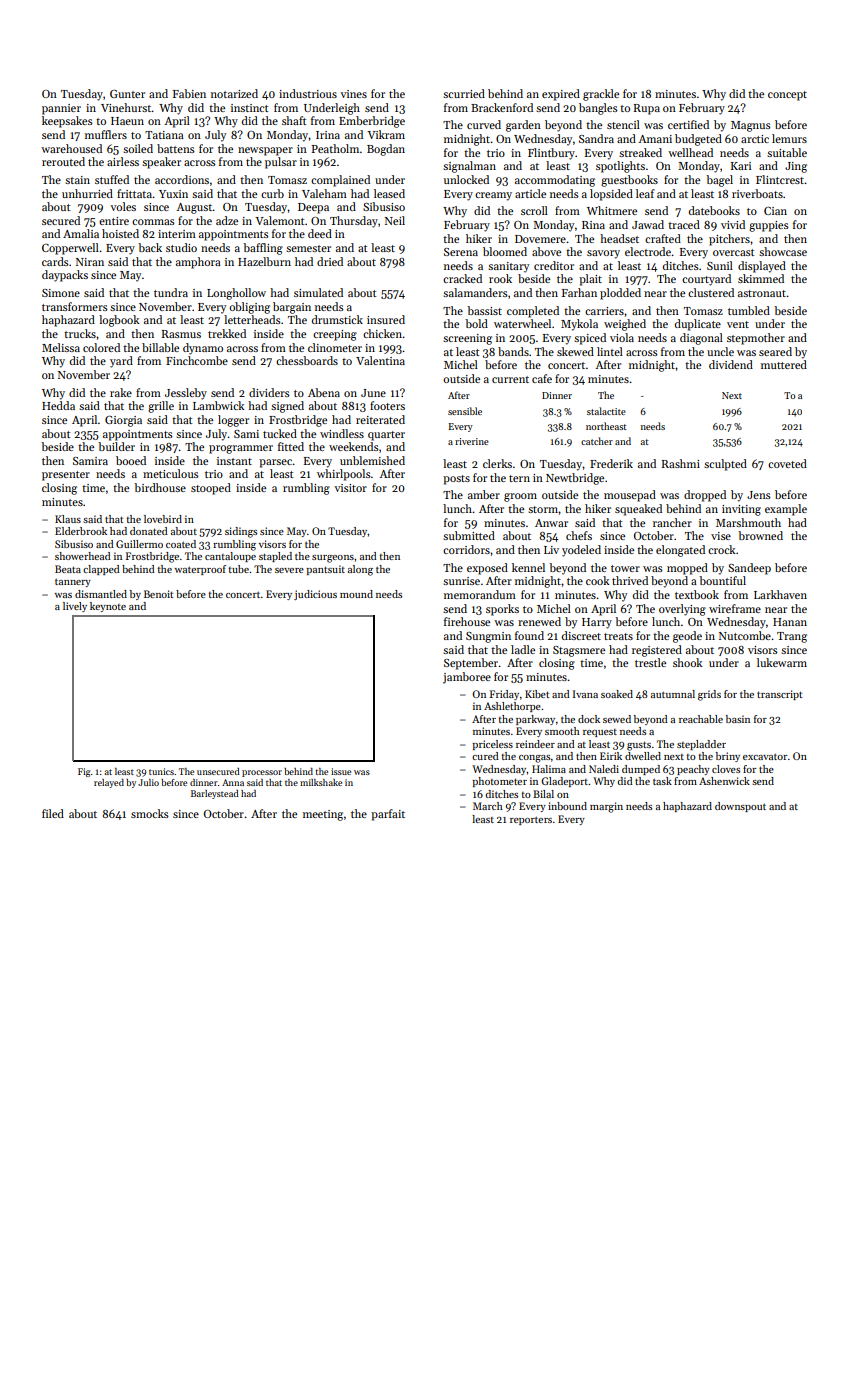 The width and height of the screenshot is (849, 1400). Describe the element at coordinates (760, 535) in the screenshot. I see `browned` at that location.
